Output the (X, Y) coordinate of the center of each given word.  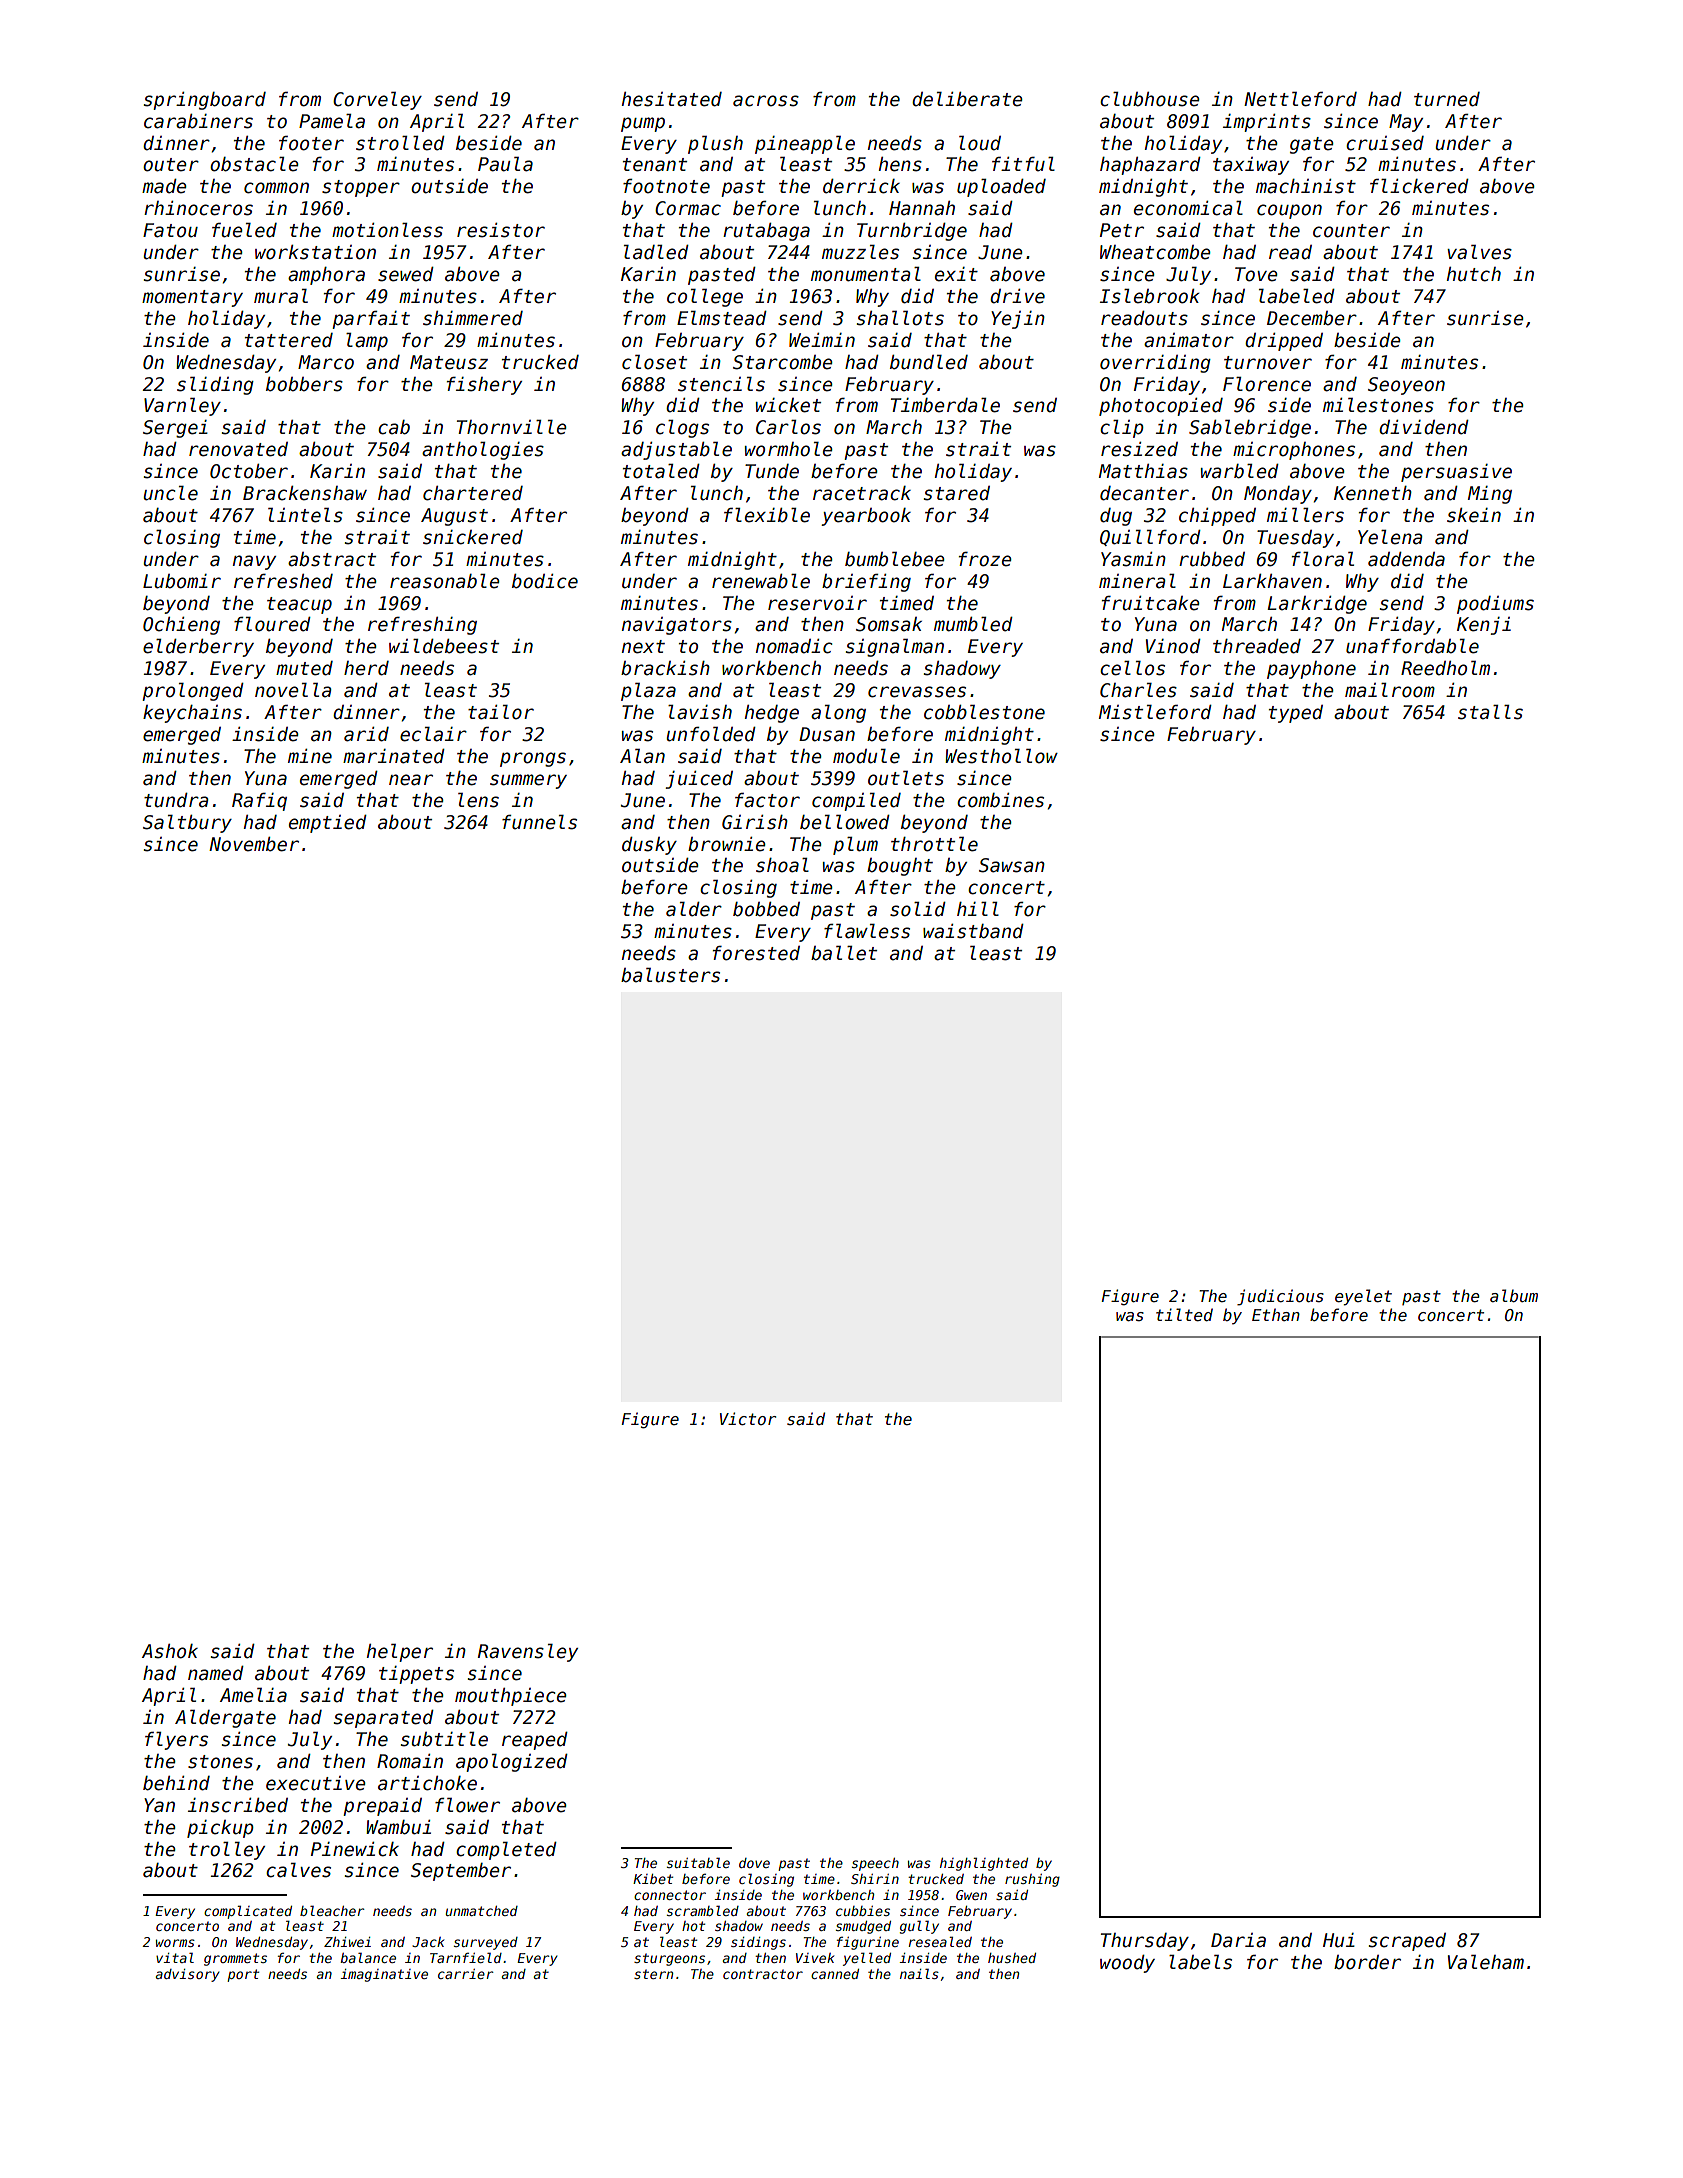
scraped (1407, 1942)
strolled (400, 143)
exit (956, 274)
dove (754, 1863)
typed (1296, 714)
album (1514, 1295)
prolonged (193, 691)
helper (400, 1652)
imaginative (384, 1975)
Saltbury (187, 823)
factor (767, 800)
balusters (670, 975)
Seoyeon (1406, 386)
